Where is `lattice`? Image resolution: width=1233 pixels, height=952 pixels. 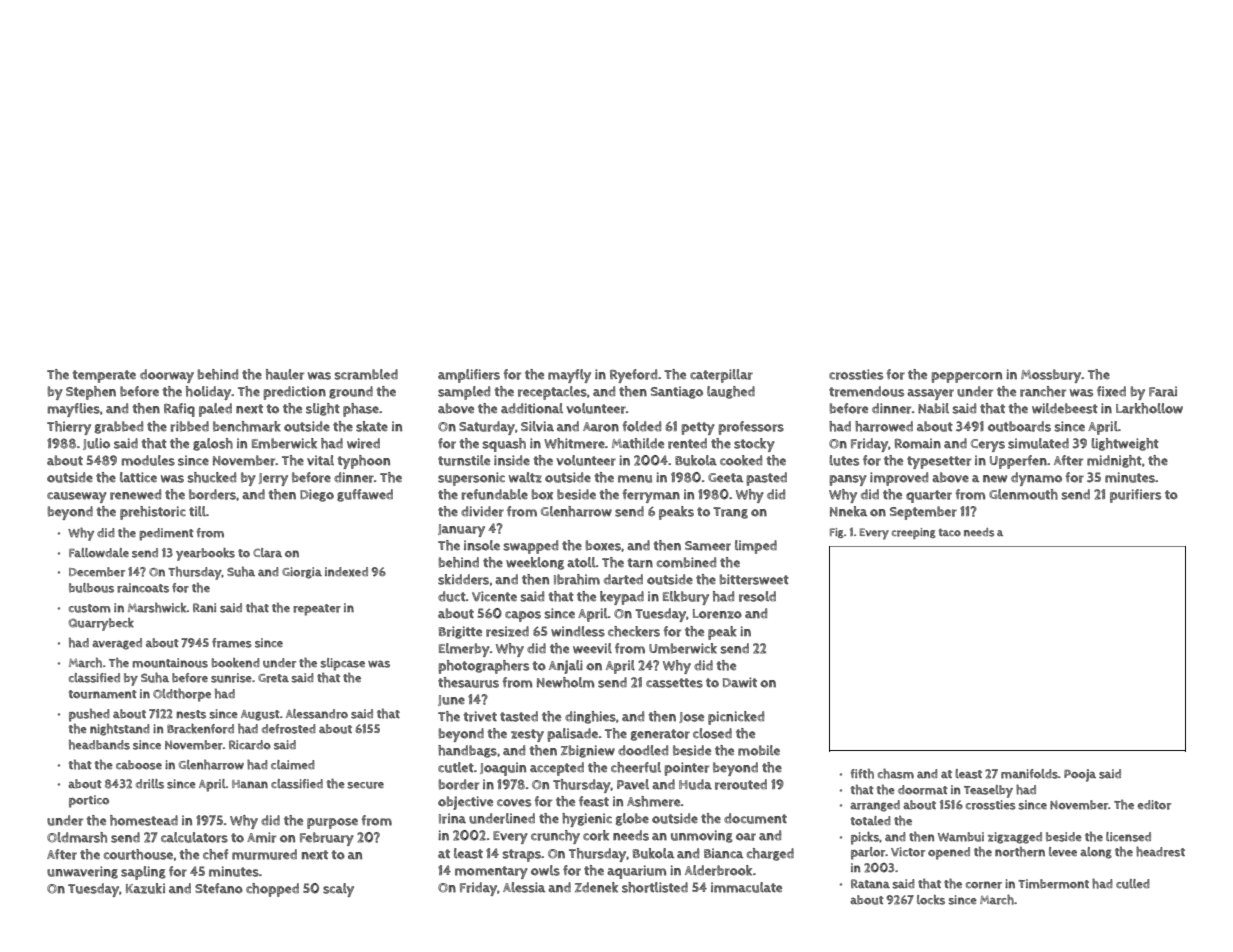
lattice is located at coordinates (138, 477).
